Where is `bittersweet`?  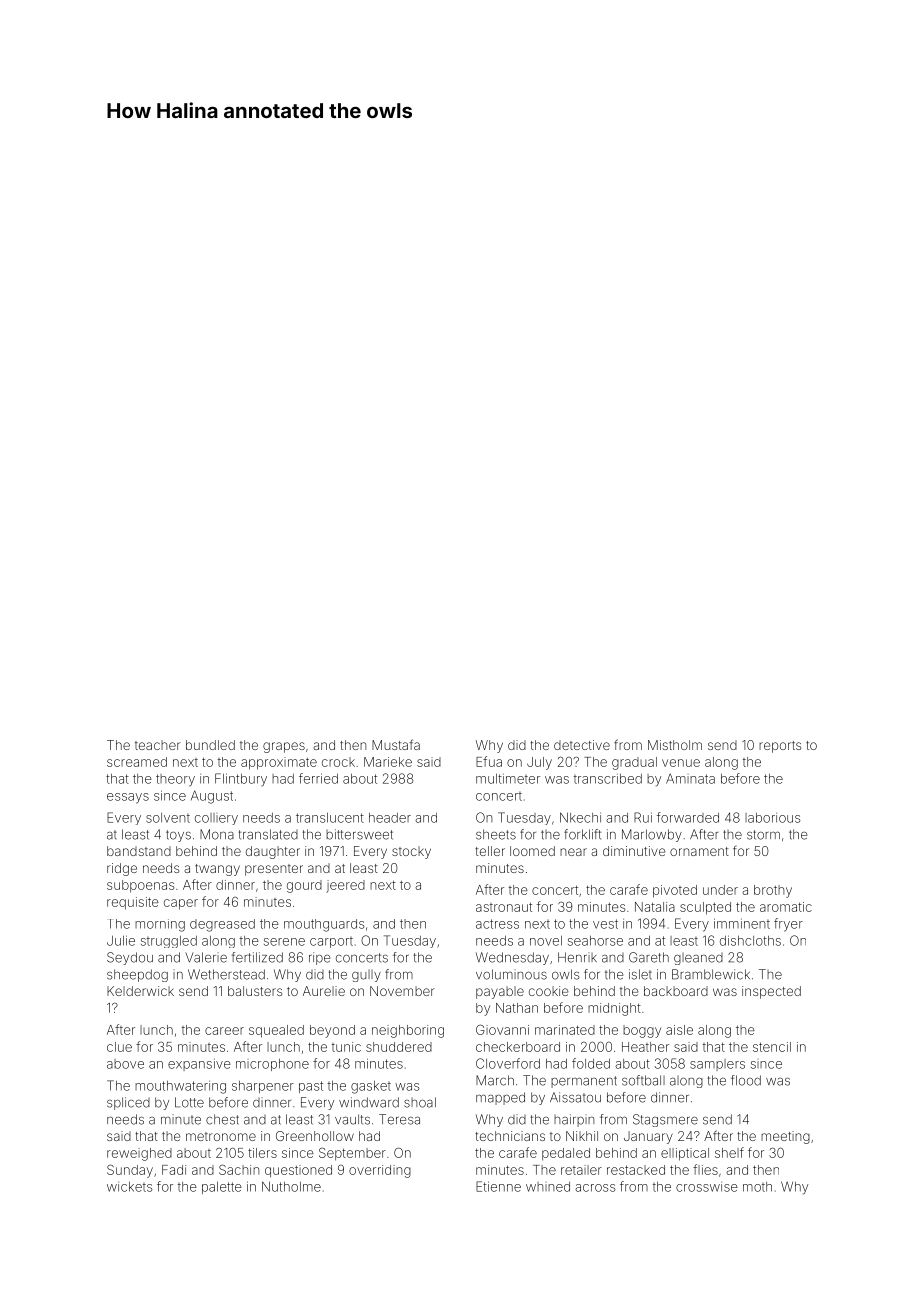 bittersweet is located at coordinates (359, 834).
